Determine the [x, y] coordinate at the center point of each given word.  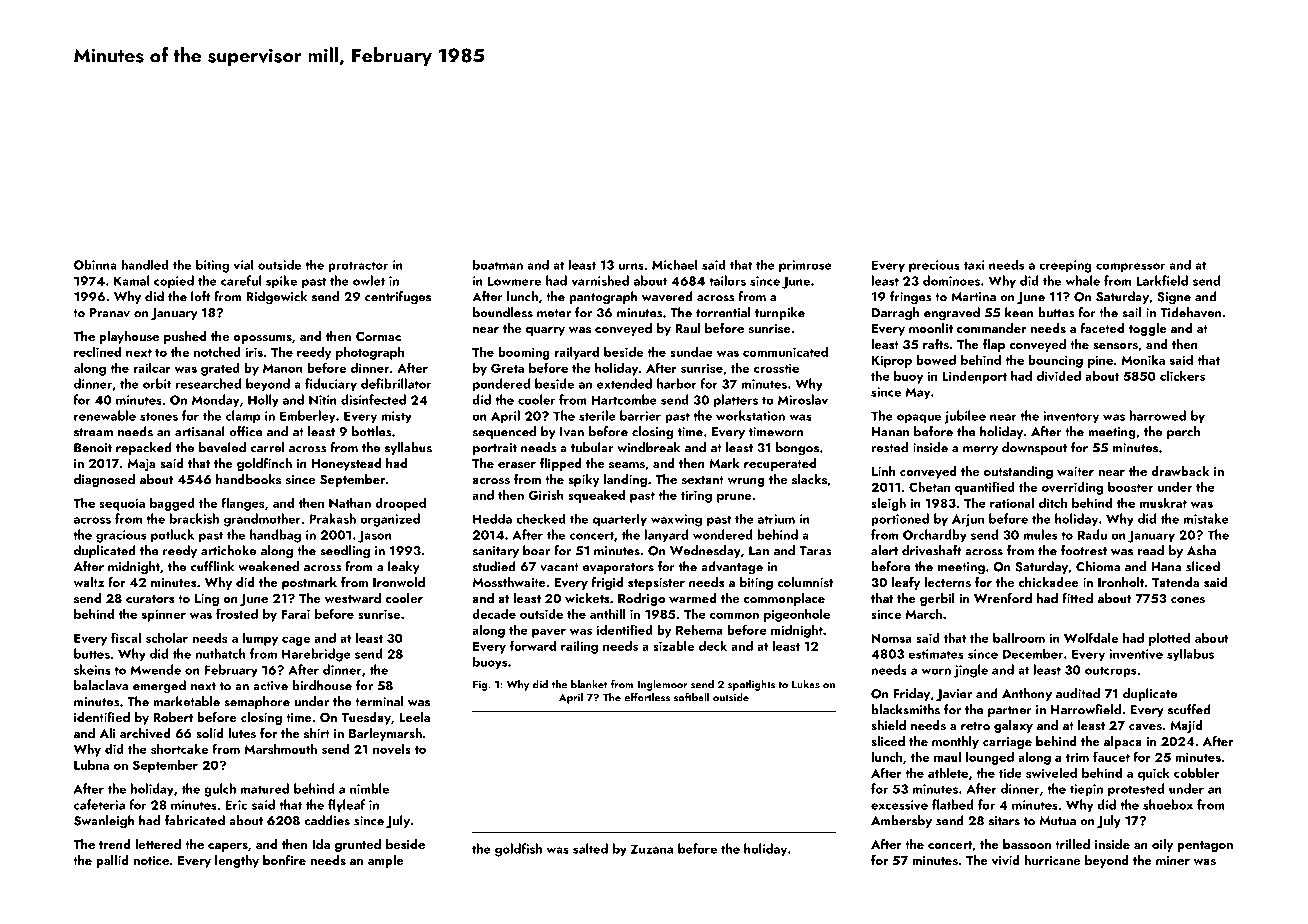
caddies [327, 820]
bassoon [1027, 844]
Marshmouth [280, 748]
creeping [1065, 266]
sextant [703, 480]
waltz [88, 582]
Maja [141, 465]
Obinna [95, 265]
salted [590, 848]
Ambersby [901, 821]
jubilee [965, 417]
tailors [727, 280]
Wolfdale [1091, 637]
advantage [732, 568]
